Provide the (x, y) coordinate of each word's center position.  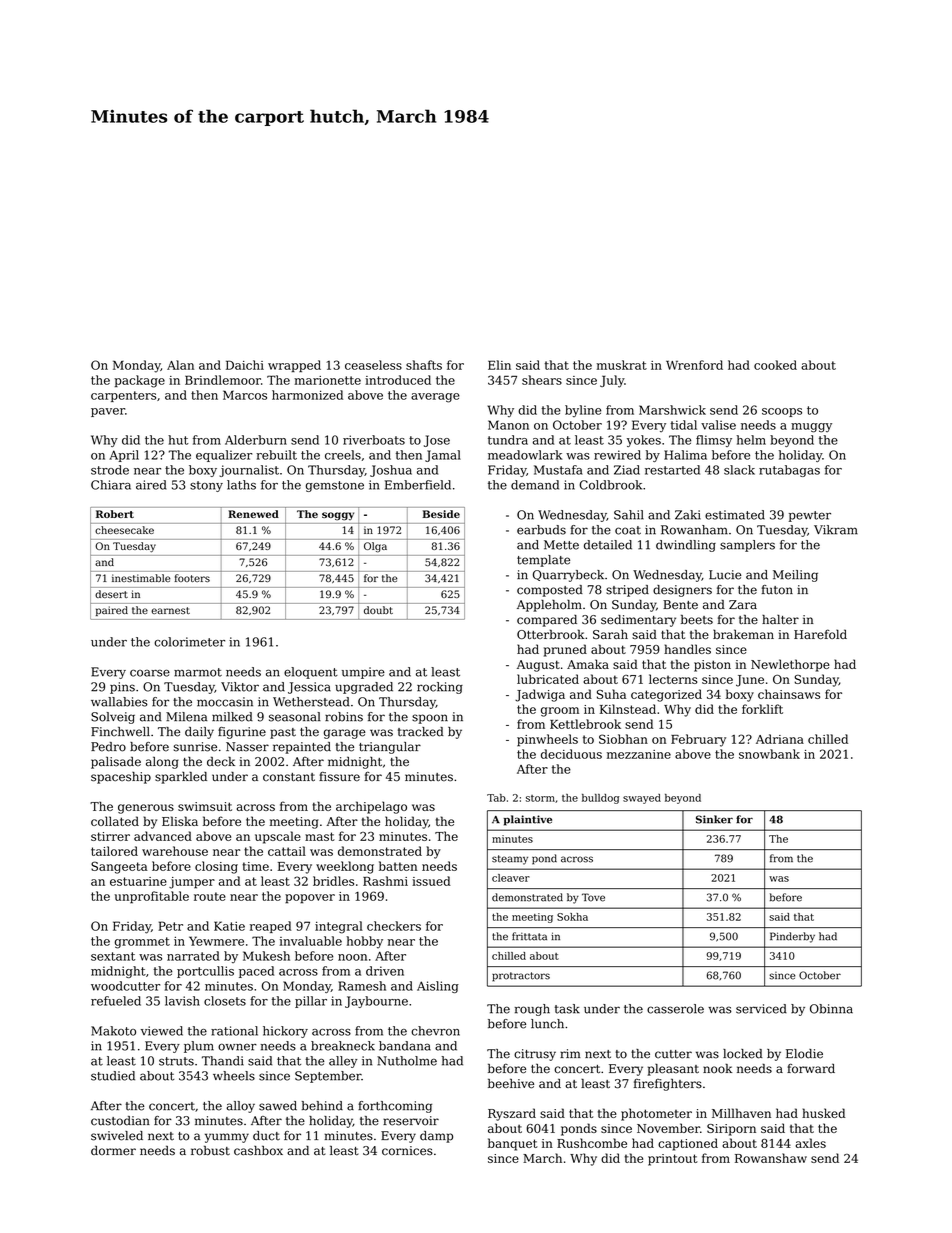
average (435, 398)
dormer (113, 1150)
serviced (761, 1009)
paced (256, 972)
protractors (521, 977)
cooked (775, 365)
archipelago (371, 807)
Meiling (795, 576)
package (139, 381)
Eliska (180, 821)
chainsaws (789, 694)
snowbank (769, 754)
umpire (363, 673)
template (543, 561)
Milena (187, 717)
